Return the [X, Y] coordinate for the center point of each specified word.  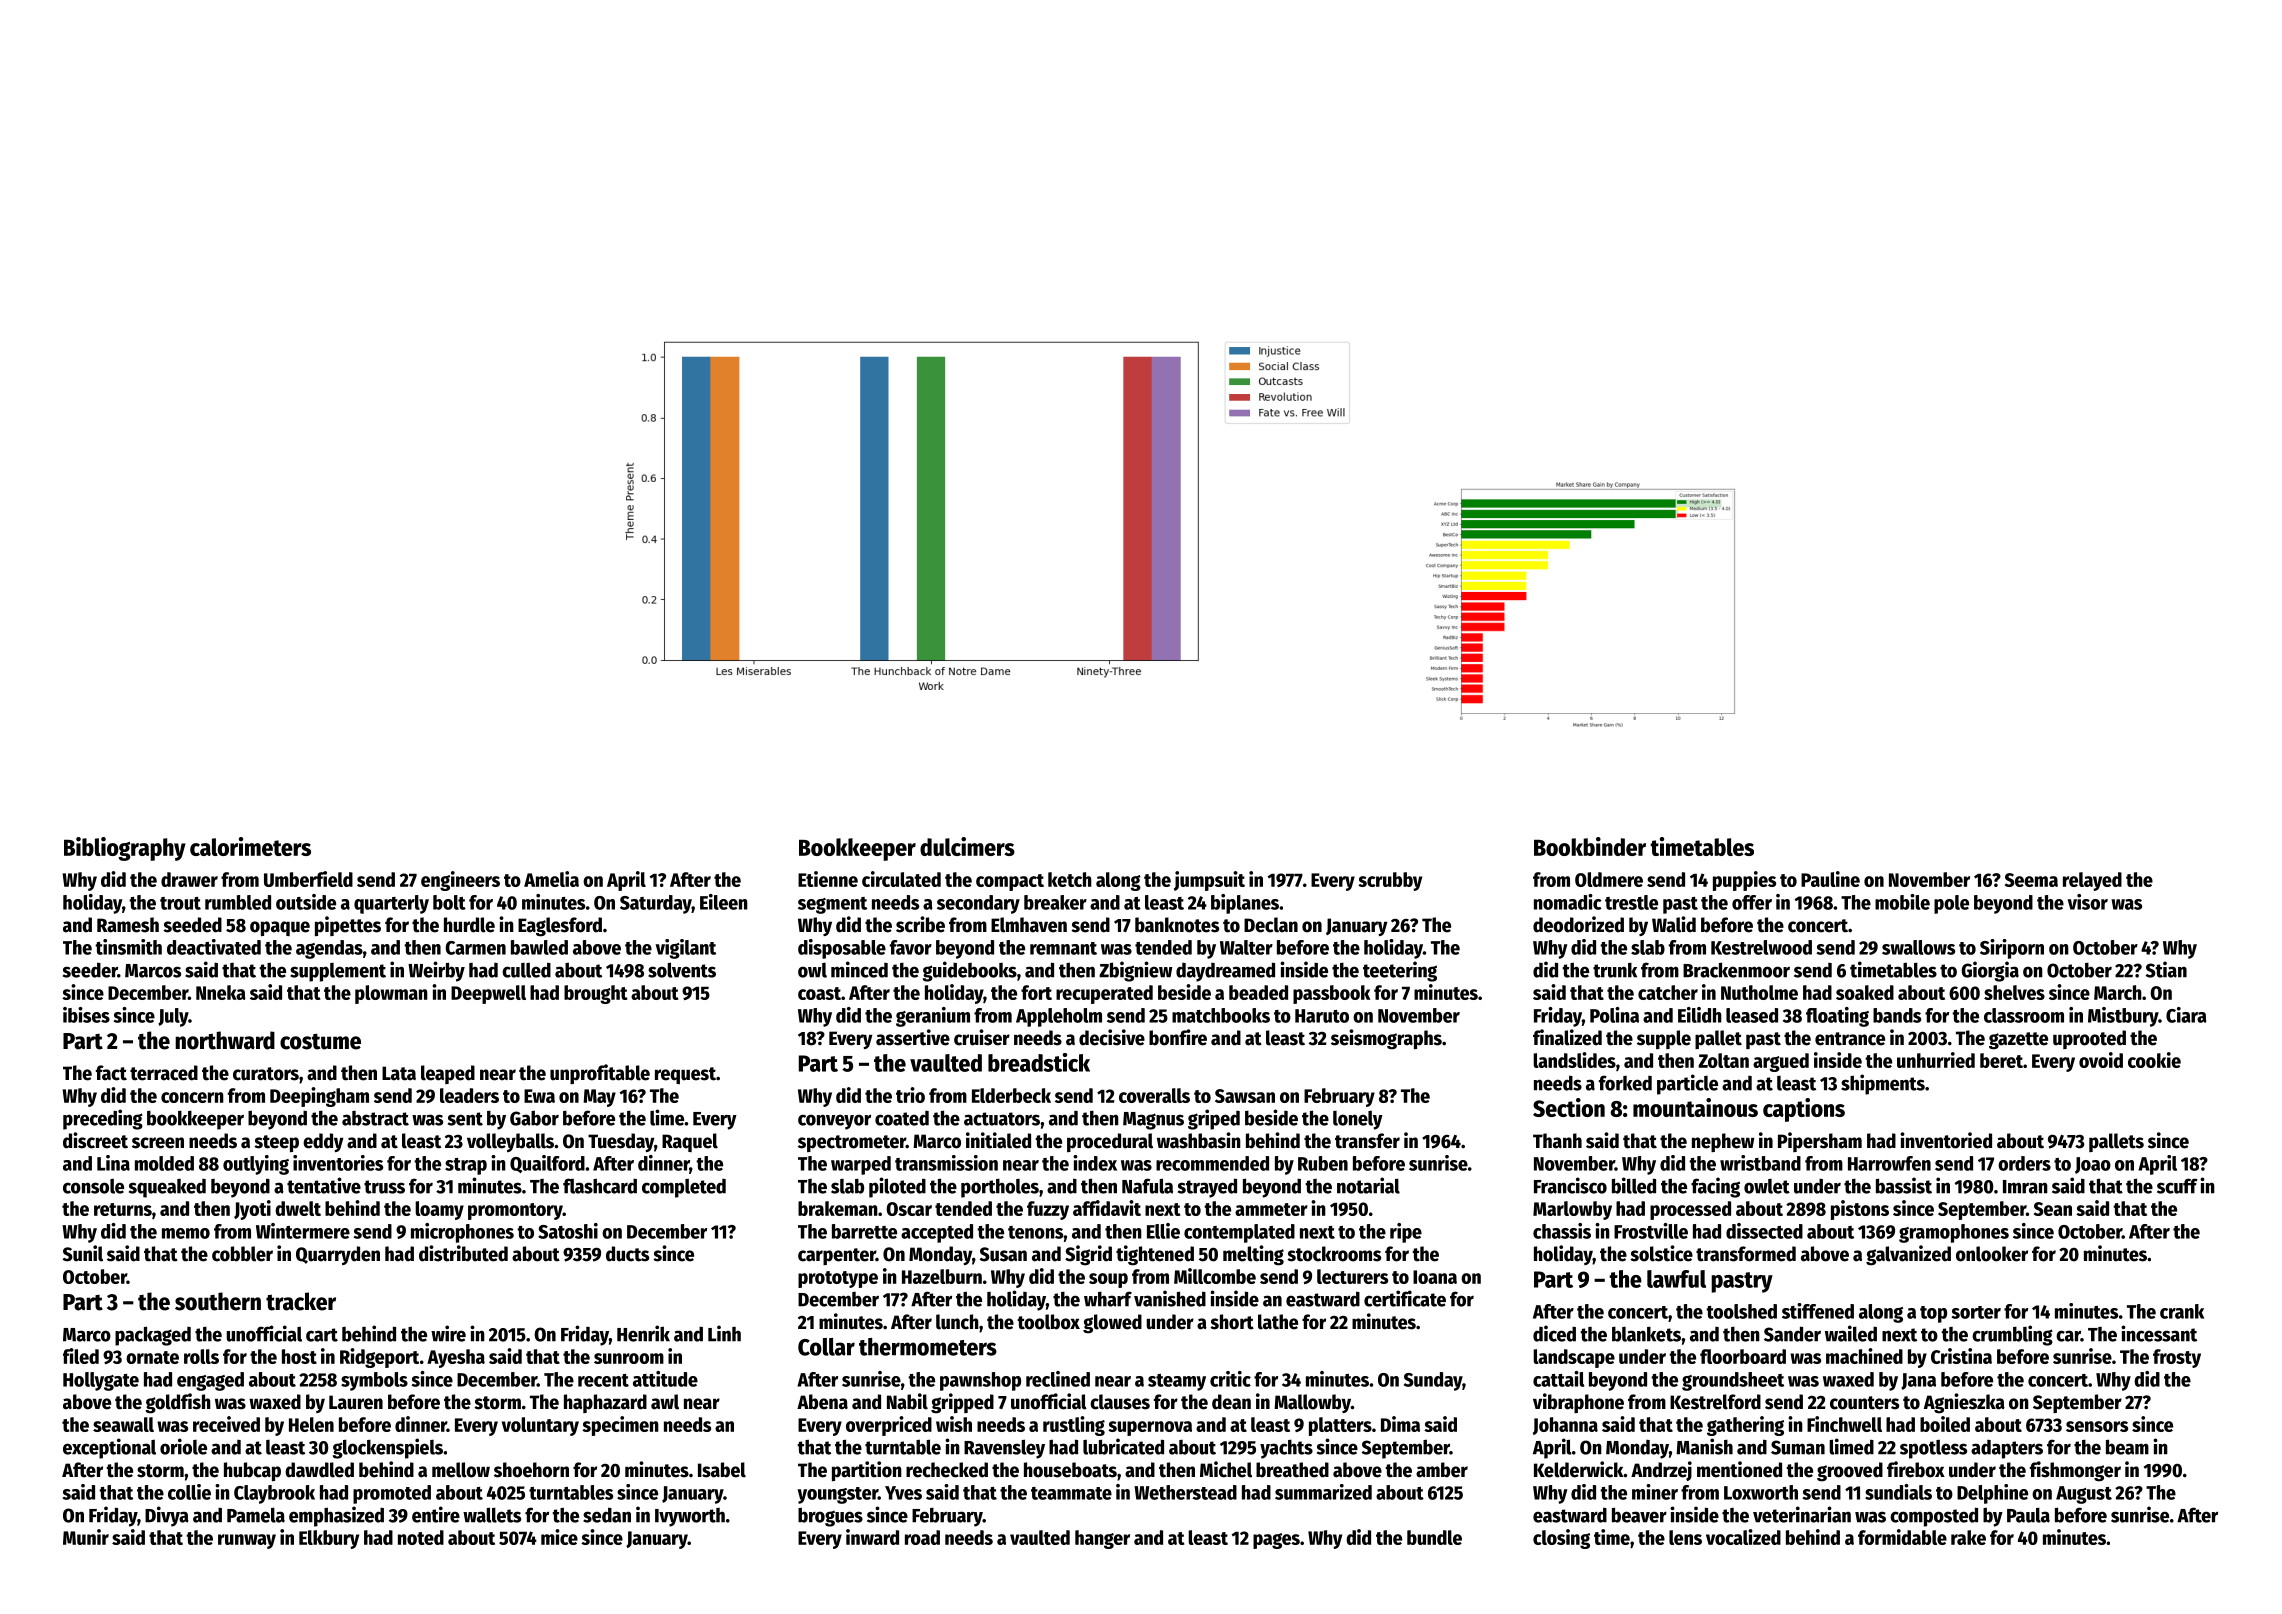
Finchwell [1844, 1424]
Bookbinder [1590, 846]
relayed [2092, 881]
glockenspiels [388, 1448]
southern [218, 1301]
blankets [1646, 1334]
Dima [1400, 1424]
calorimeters [250, 846]
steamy [1177, 1382]
